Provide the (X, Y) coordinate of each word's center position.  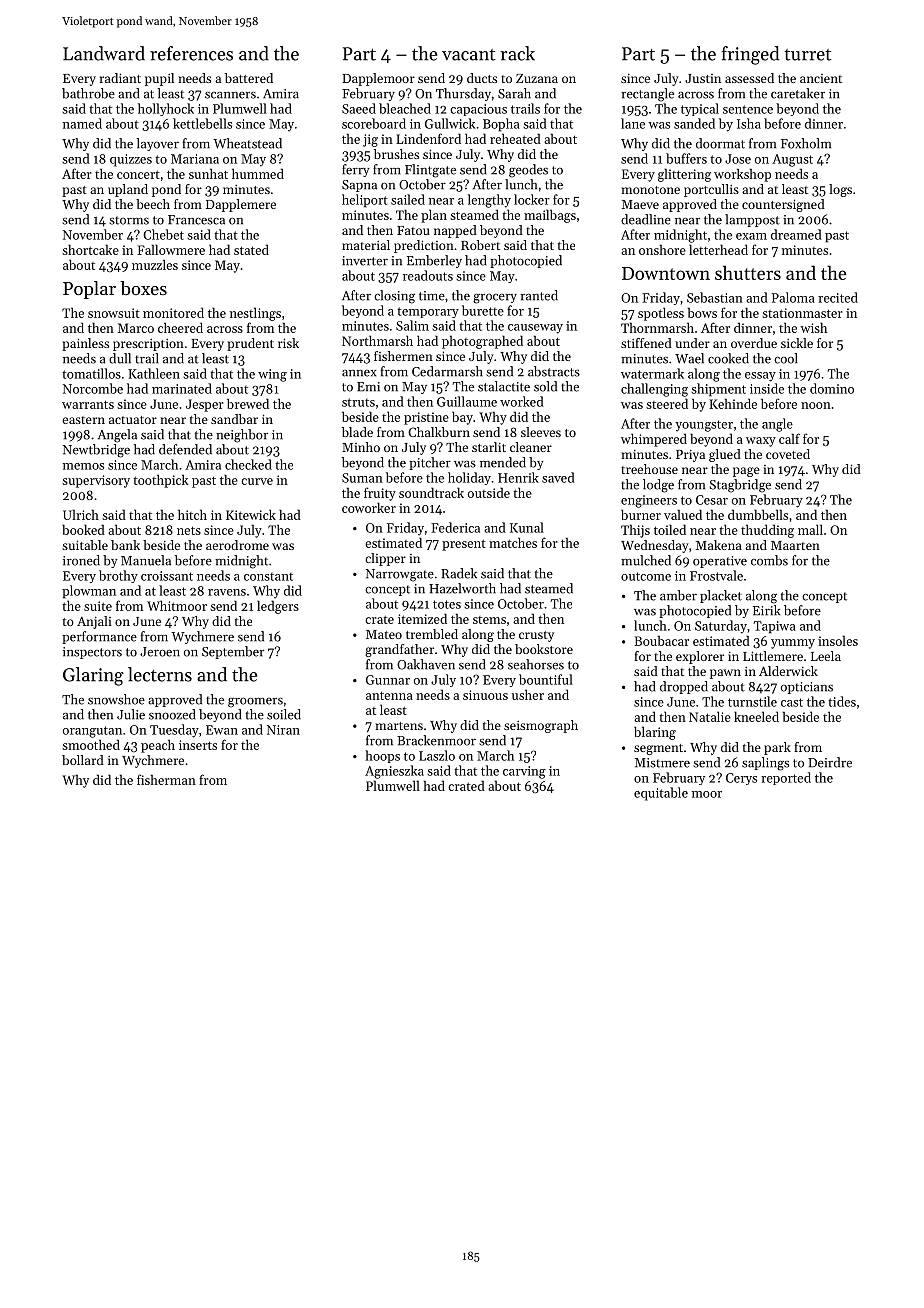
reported (786, 778)
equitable (661, 794)
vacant (468, 55)
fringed (750, 55)
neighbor (242, 436)
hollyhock (166, 109)
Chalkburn (439, 432)
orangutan (92, 732)
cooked (728, 358)
